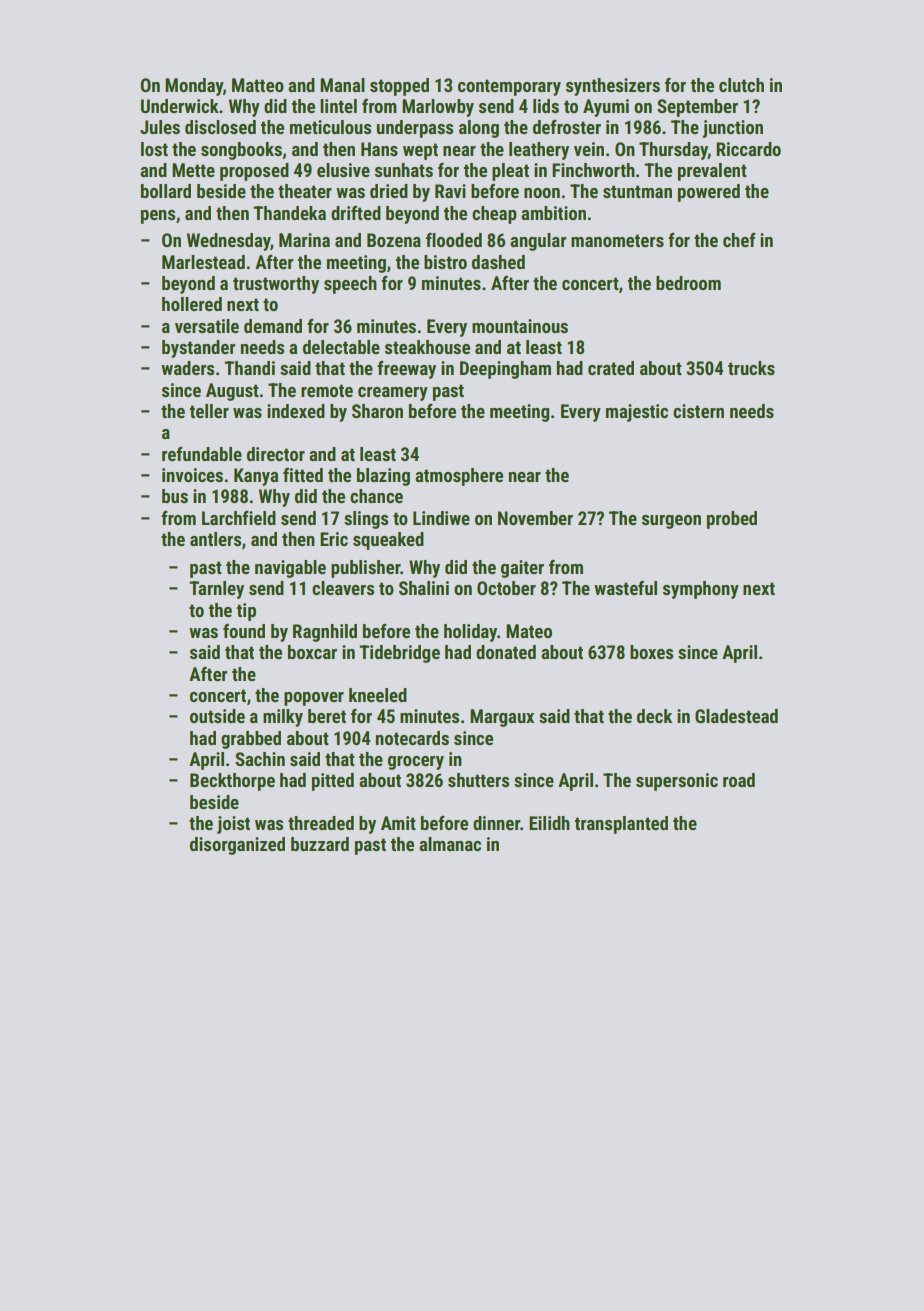 The height and width of the image is (1311, 924). Describe the element at coordinates (158, 217) in the image. I see `pens` at that location.
